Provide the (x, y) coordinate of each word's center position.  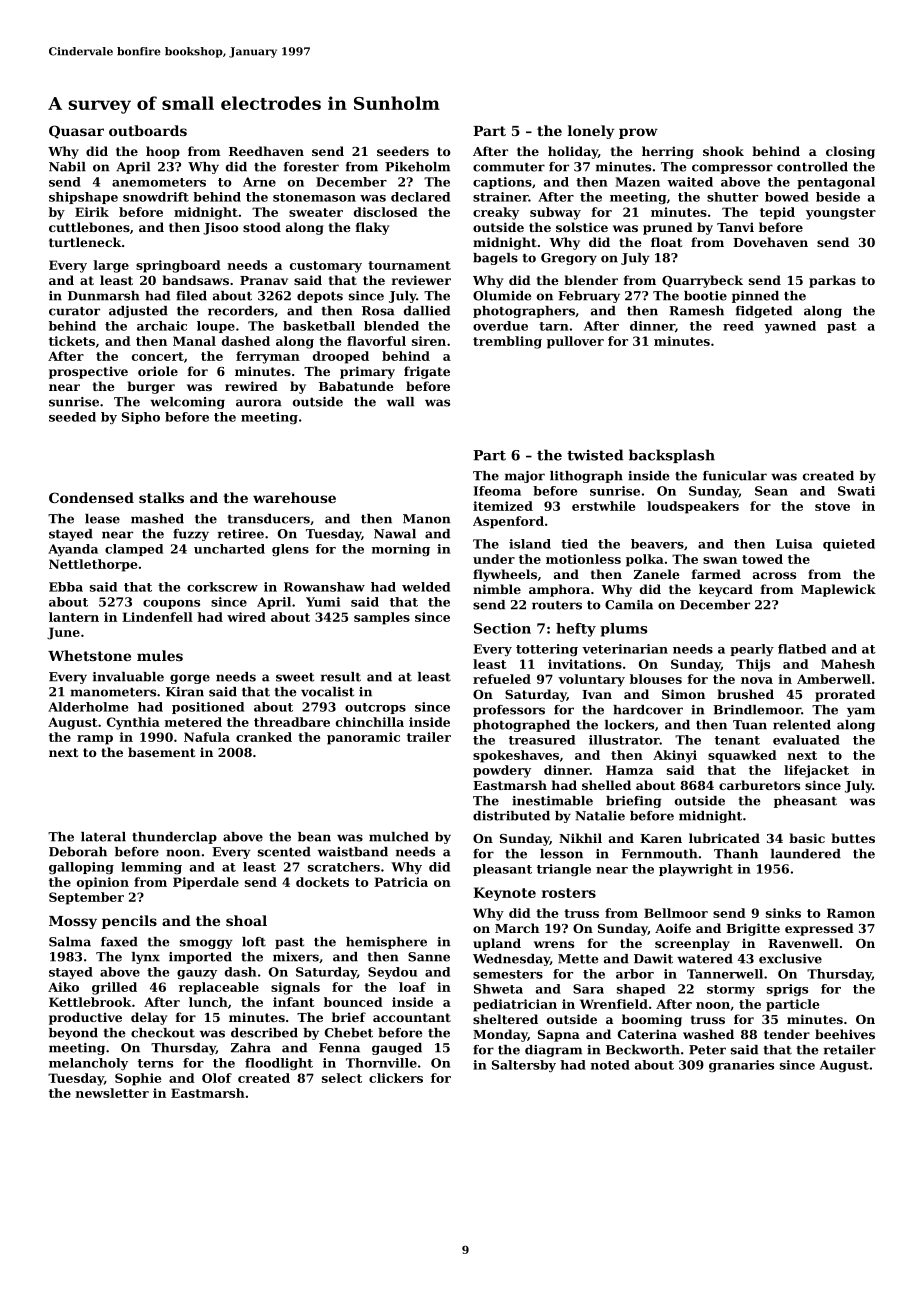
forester (311, 167)
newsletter (112, 1093)
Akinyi (675, 756)
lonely (591, 132)
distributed (511, 816)
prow (638, 133)
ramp (95, 740)
